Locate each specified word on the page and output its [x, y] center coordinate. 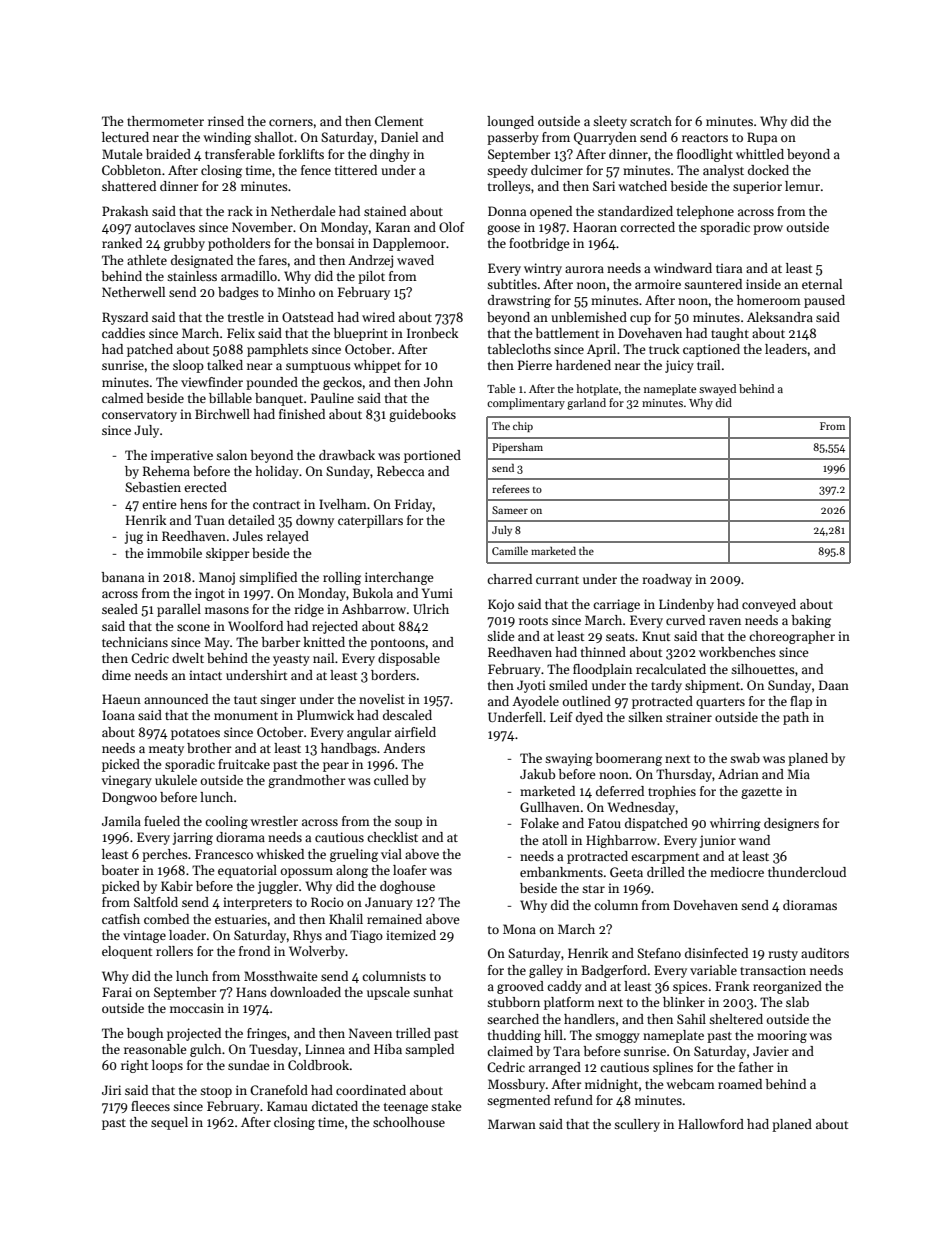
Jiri [111, 1090]
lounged [510, 122]
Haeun [121, 699]
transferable [240, 154]
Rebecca [400, 471]
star [593, 889]
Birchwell [222, 414]
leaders [786, 349]
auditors [825, 953]
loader [187, 935]
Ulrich [431, 609]
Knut [656, 636]
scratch [651, 121]
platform [569, 1003]
